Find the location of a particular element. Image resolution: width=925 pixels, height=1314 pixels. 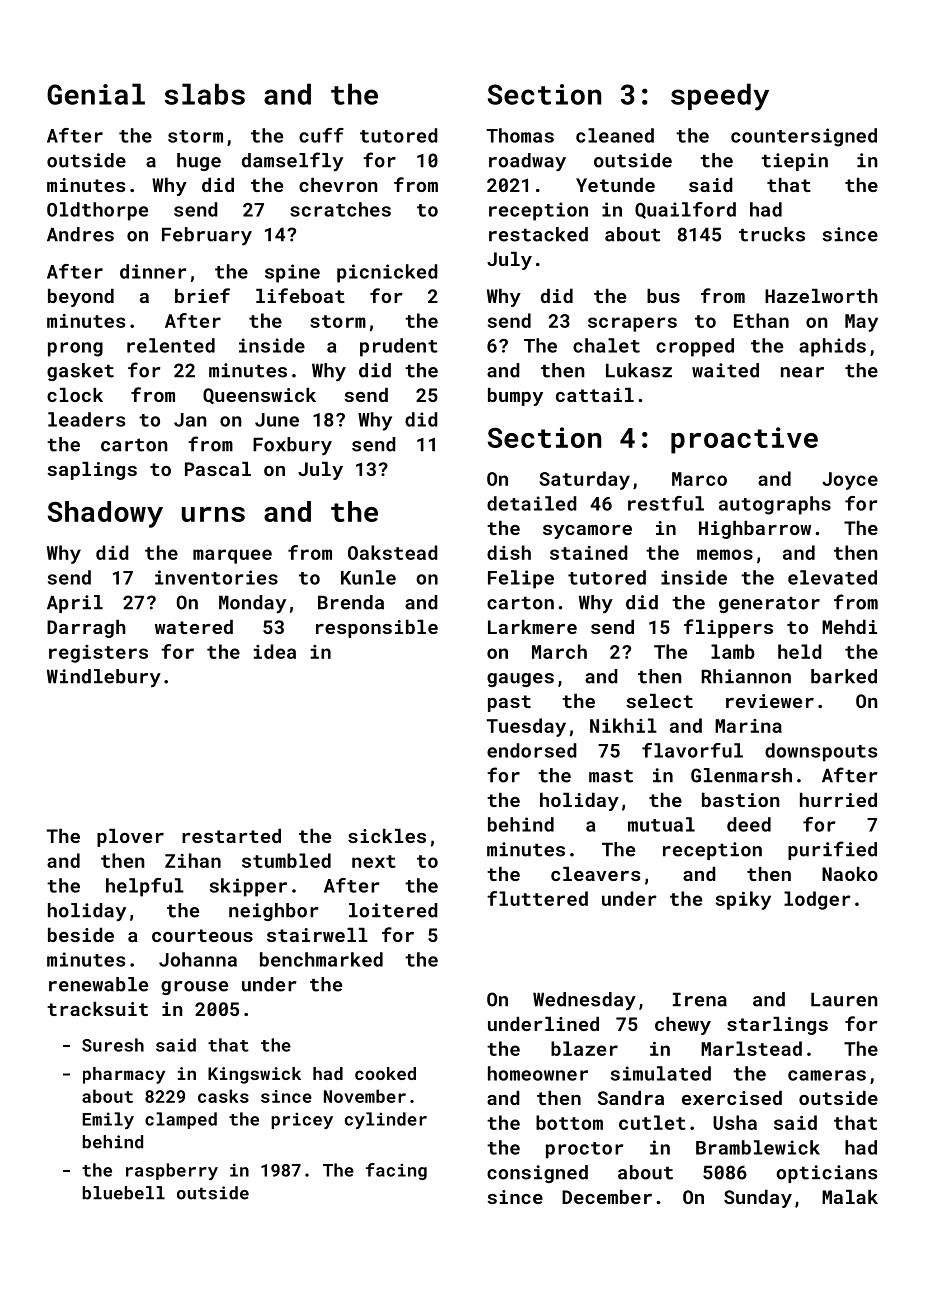

consigned is located at coordinates (537, 1174).
